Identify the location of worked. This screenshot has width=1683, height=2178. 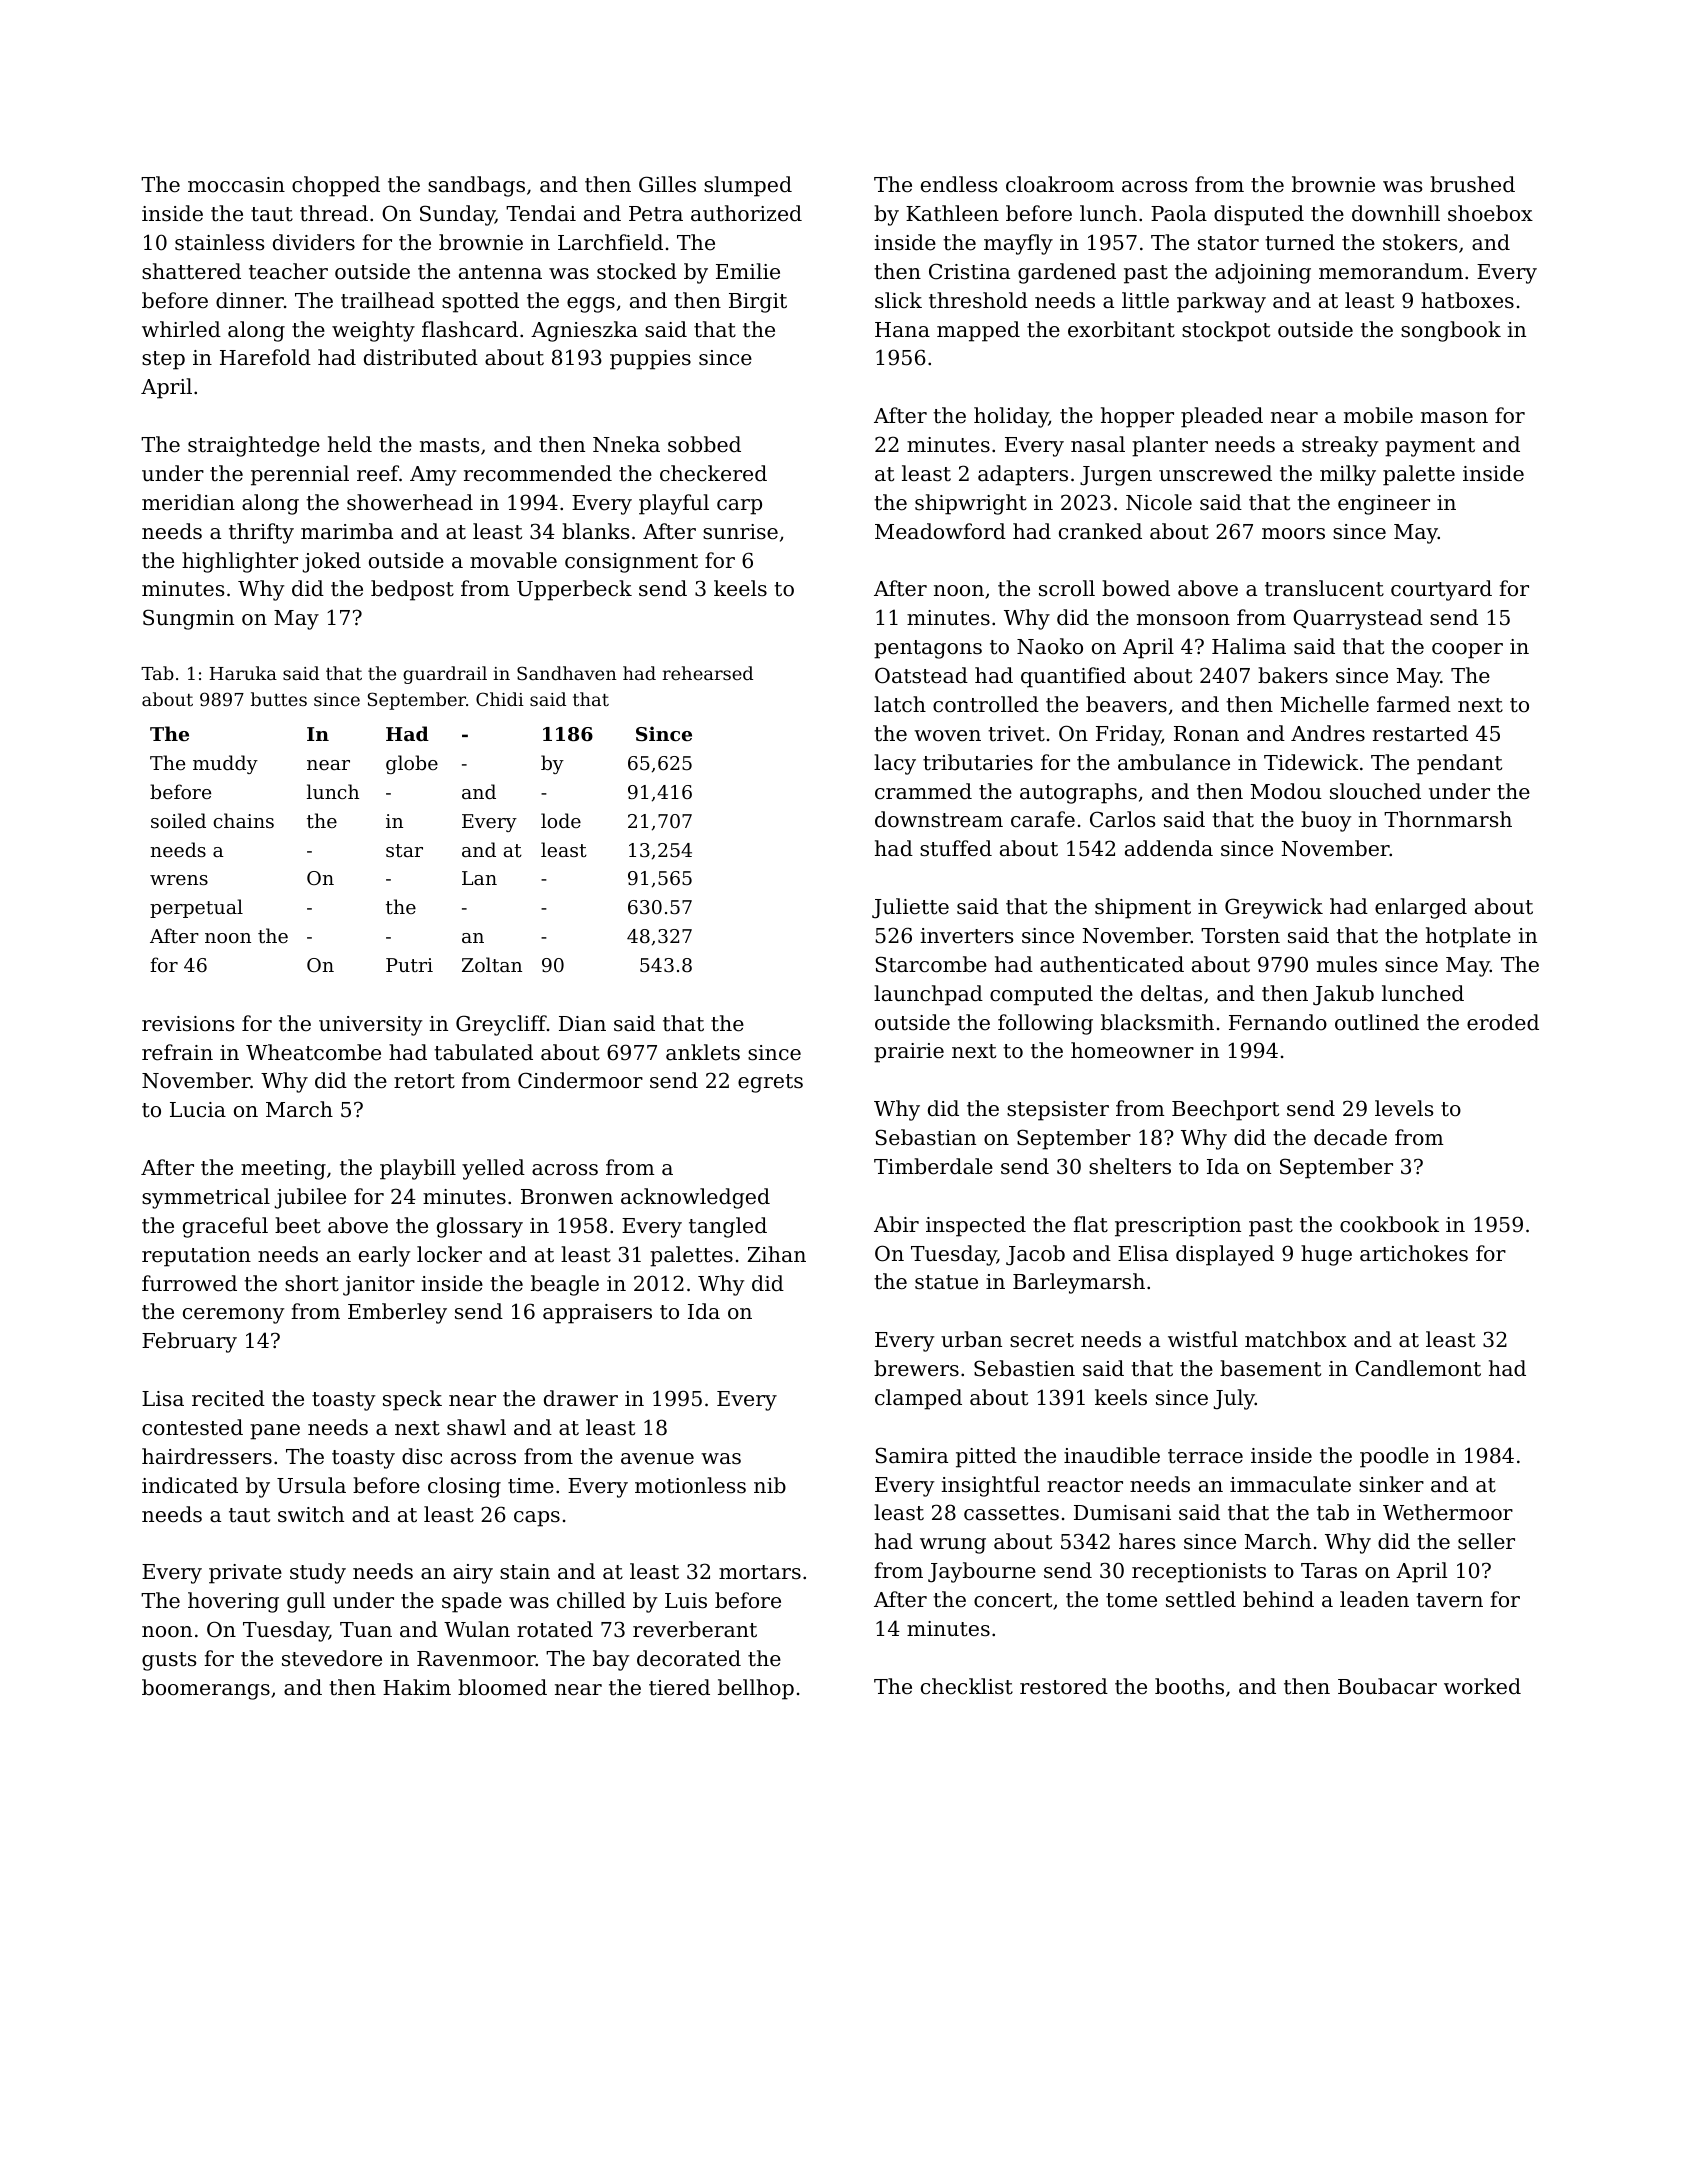
(1482, 1686).
